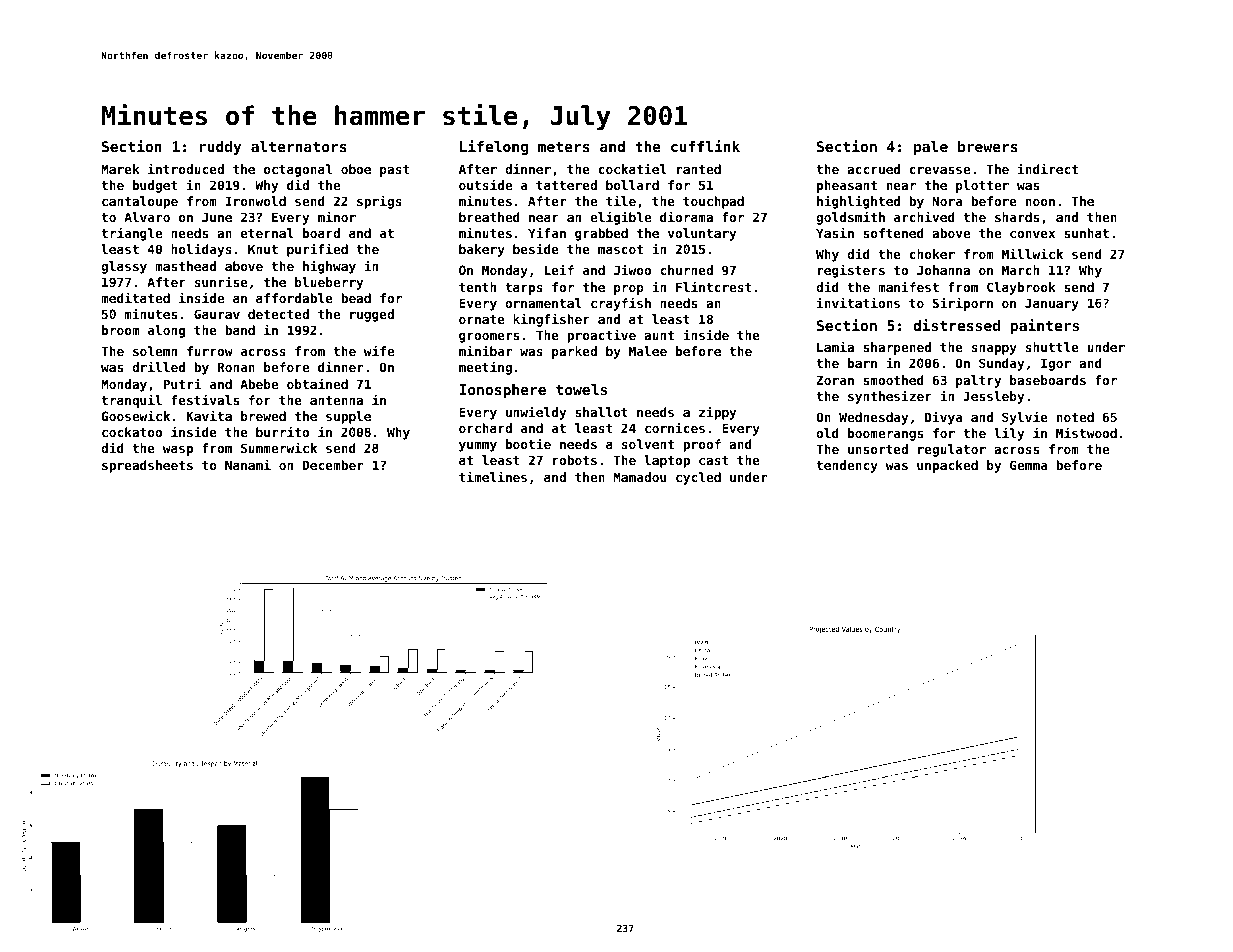 This document has width=1233, height=952. I want to click on wasp, so click(178, 451).
